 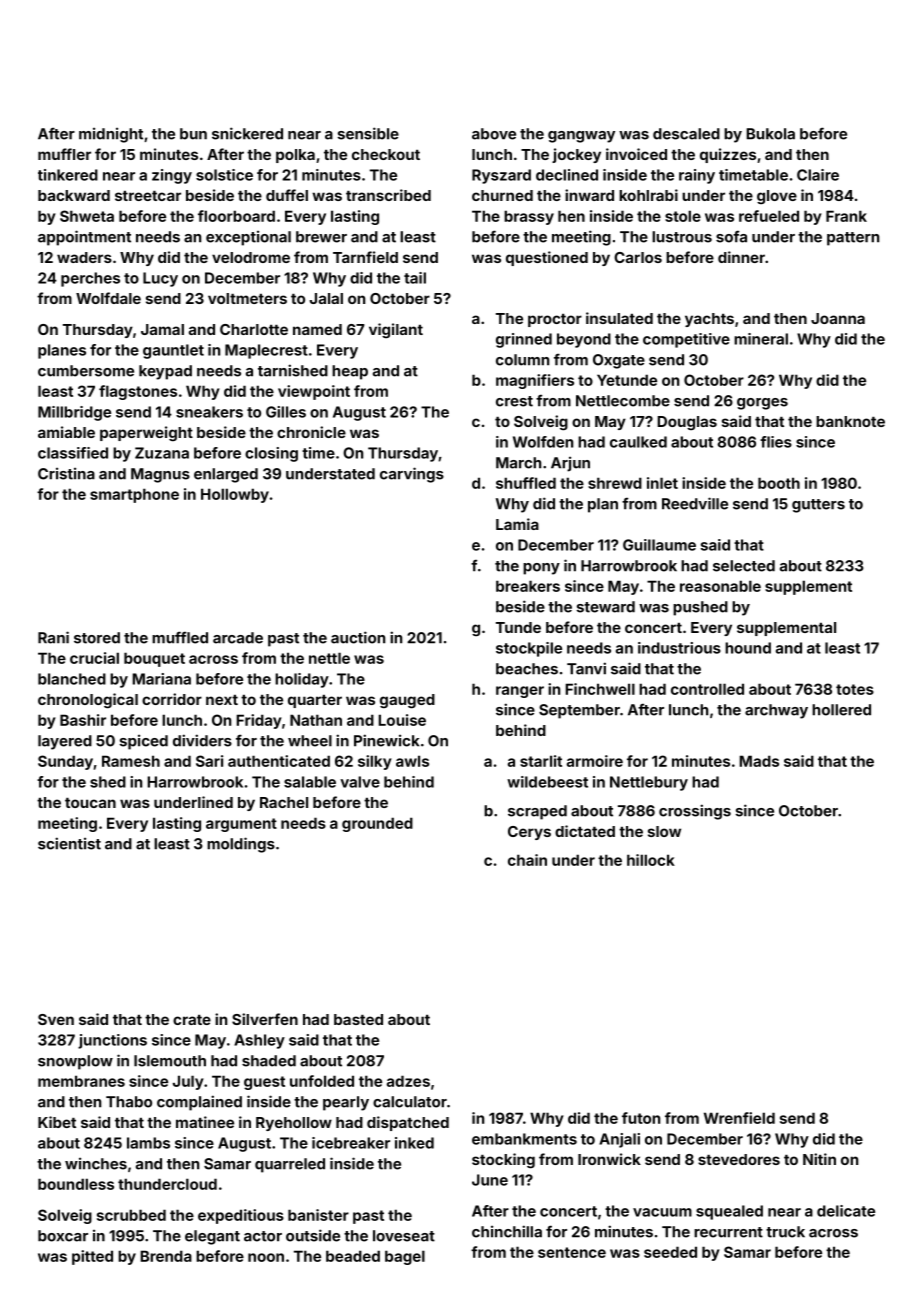 What do you see at coordinates (570, 464) in the screenshot?
I see `Arjun` at bounding box center [570, 464].
